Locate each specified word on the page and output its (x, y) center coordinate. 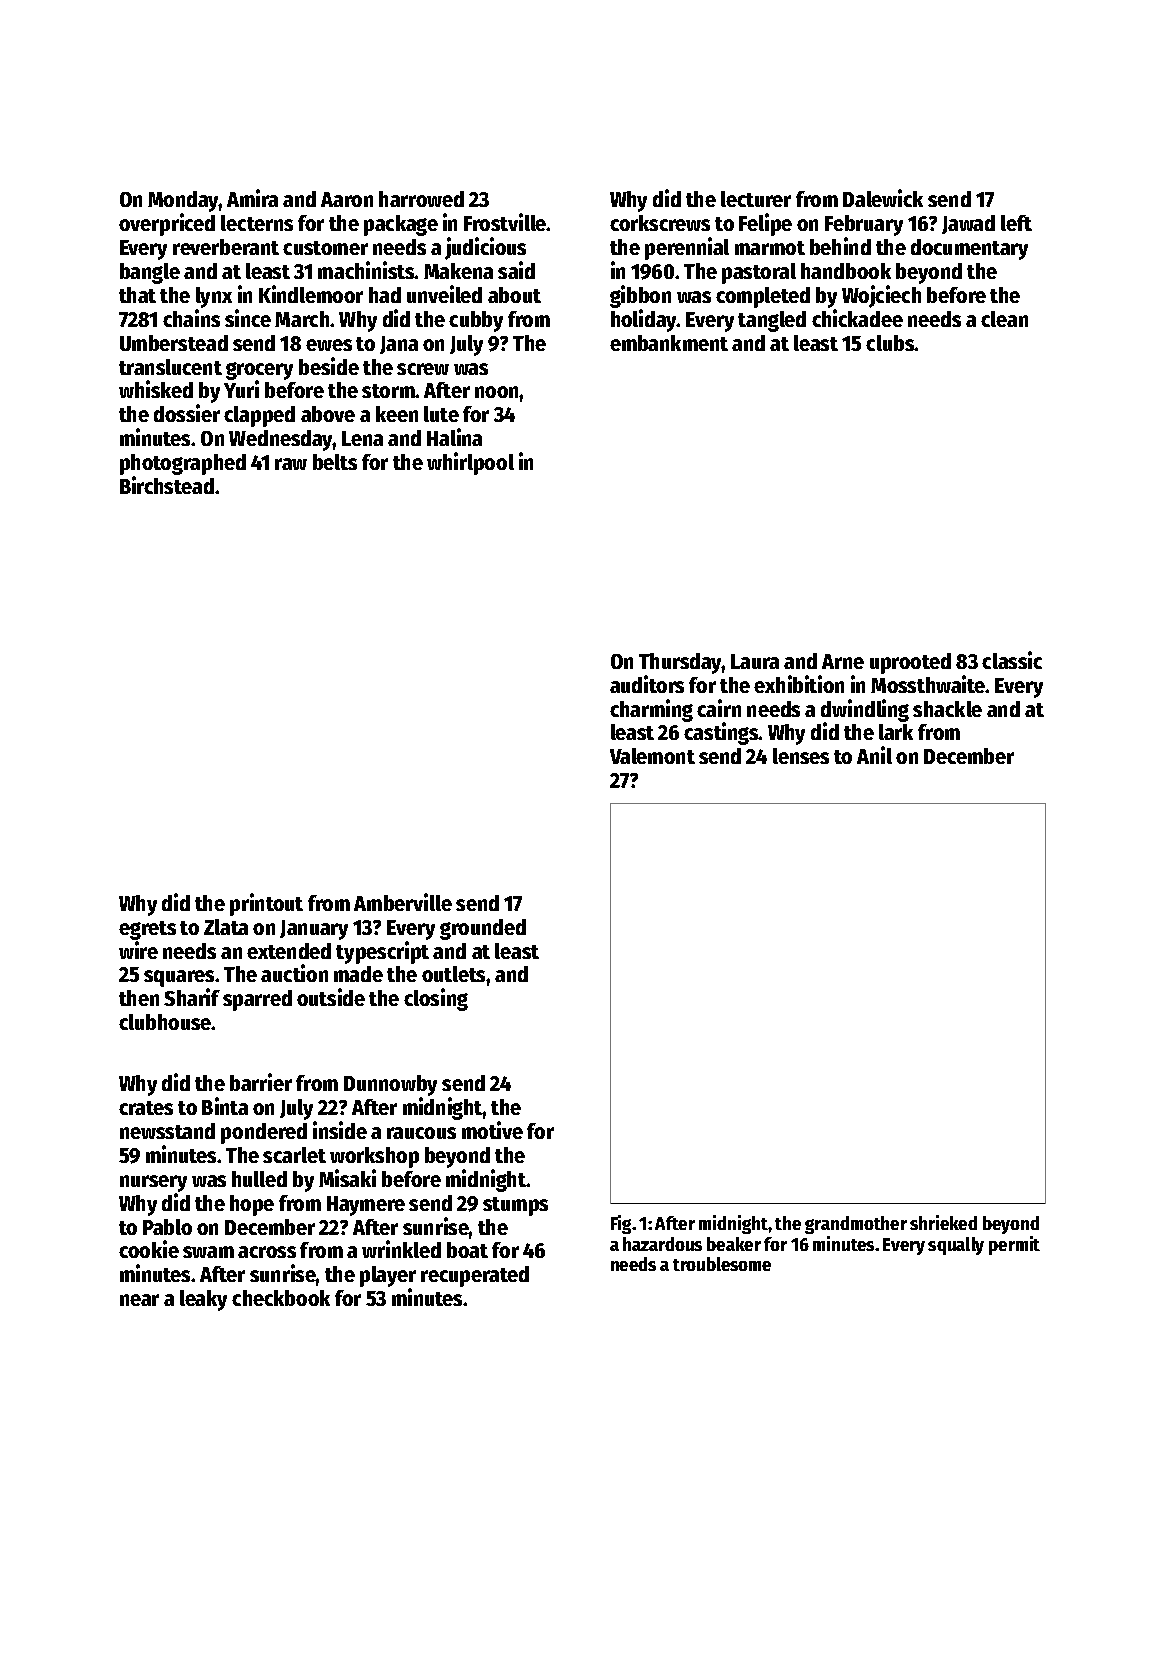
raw (291, 464)
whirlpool (470, 463)
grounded (483, 929)
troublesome (722, 1264)
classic (1012, 660)
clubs (890, 343)
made (358, 974)
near (139, 1300)
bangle (150, 273)
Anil (874, 755)
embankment (669, 343)
